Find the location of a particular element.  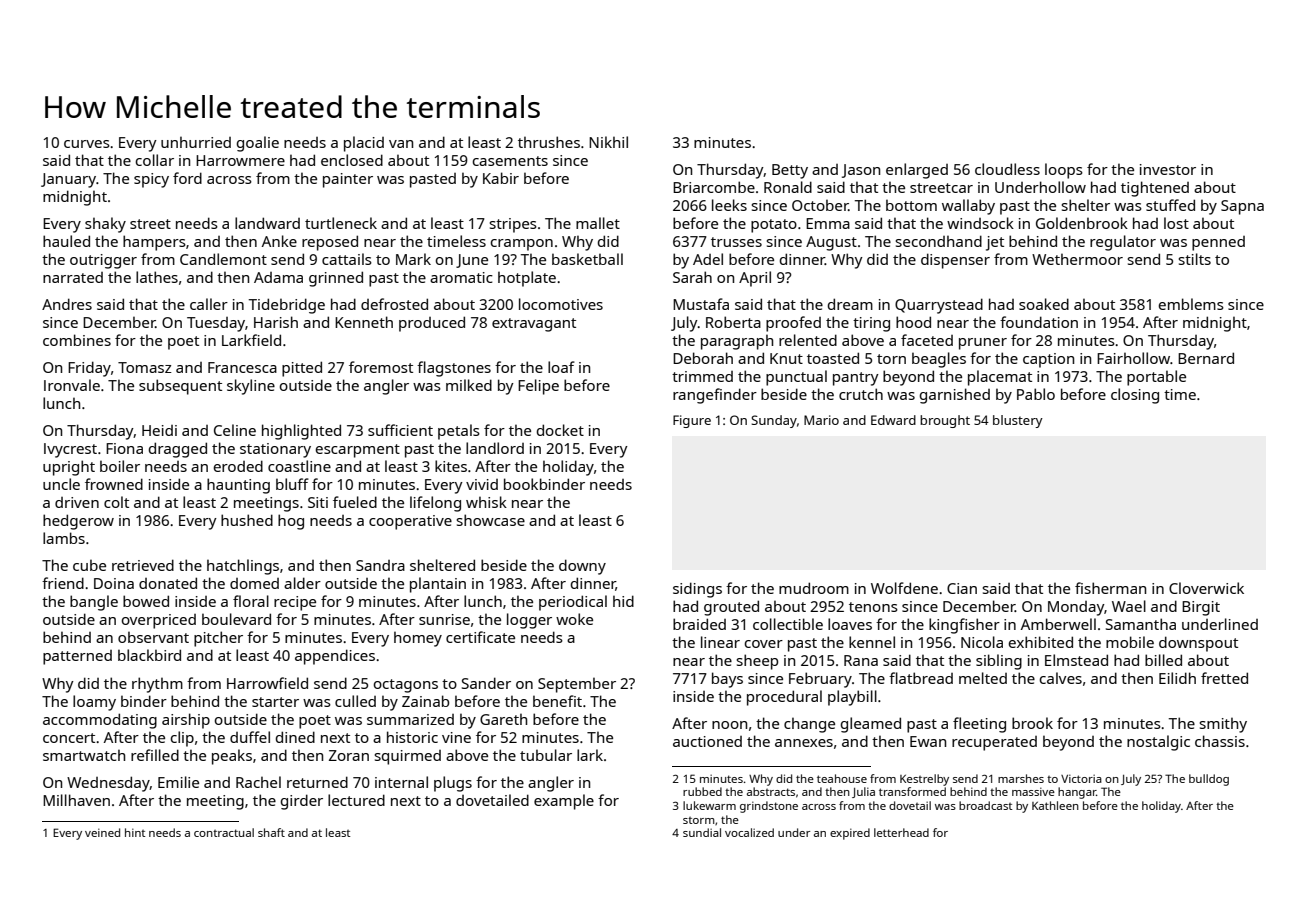

dined is located at coordinates (295, 737).
